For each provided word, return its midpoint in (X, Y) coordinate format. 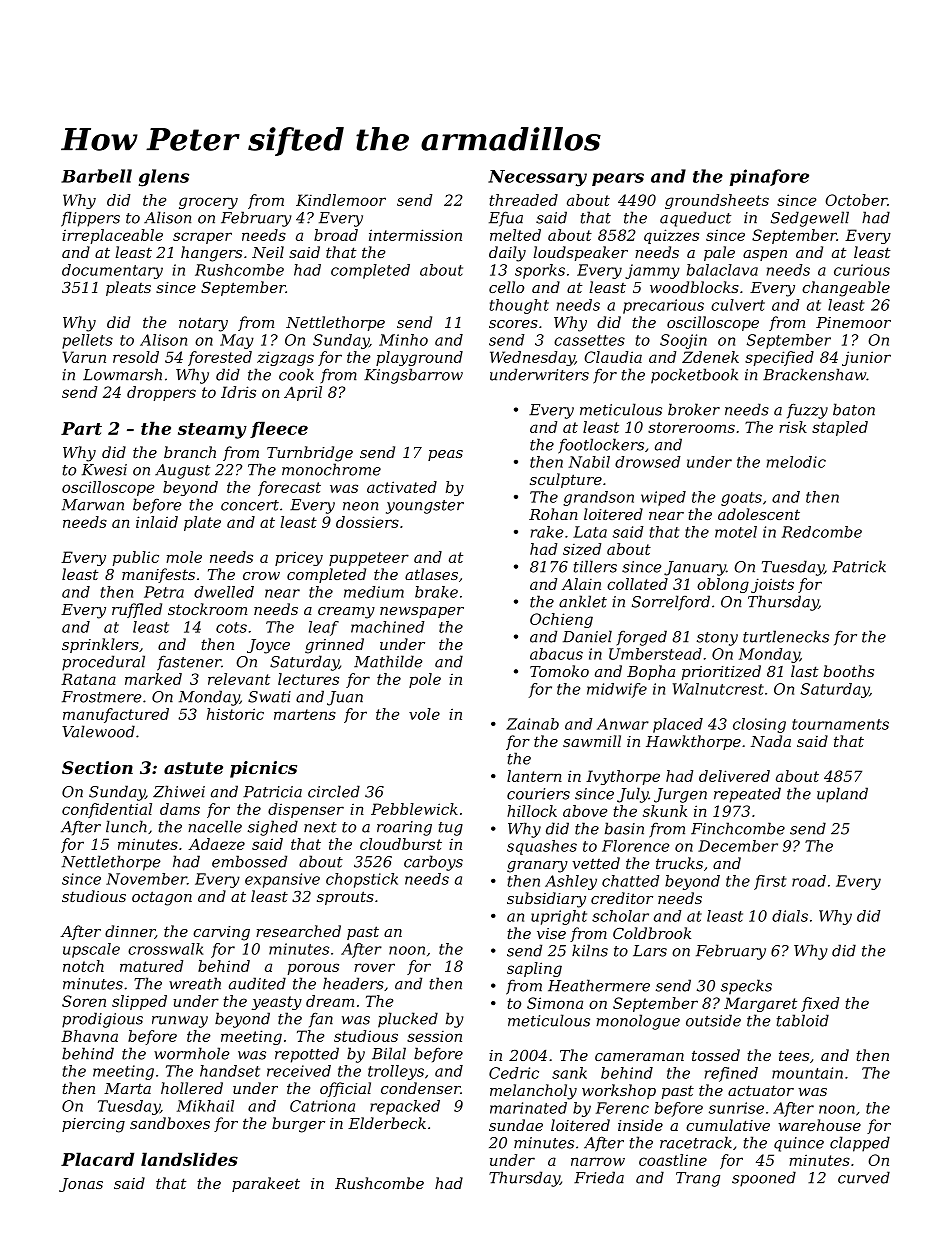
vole (424, 714)
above (585, 811)
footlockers (601, 446)
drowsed (648, 462)
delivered (734, 776)
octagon (162, 898)
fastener (189, 663)
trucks (679, 863)
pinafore (769, 177)
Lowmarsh (122, 374)
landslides (189, 1159)
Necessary (537, 178)
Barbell (96, 176)
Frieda (599, 1177)
